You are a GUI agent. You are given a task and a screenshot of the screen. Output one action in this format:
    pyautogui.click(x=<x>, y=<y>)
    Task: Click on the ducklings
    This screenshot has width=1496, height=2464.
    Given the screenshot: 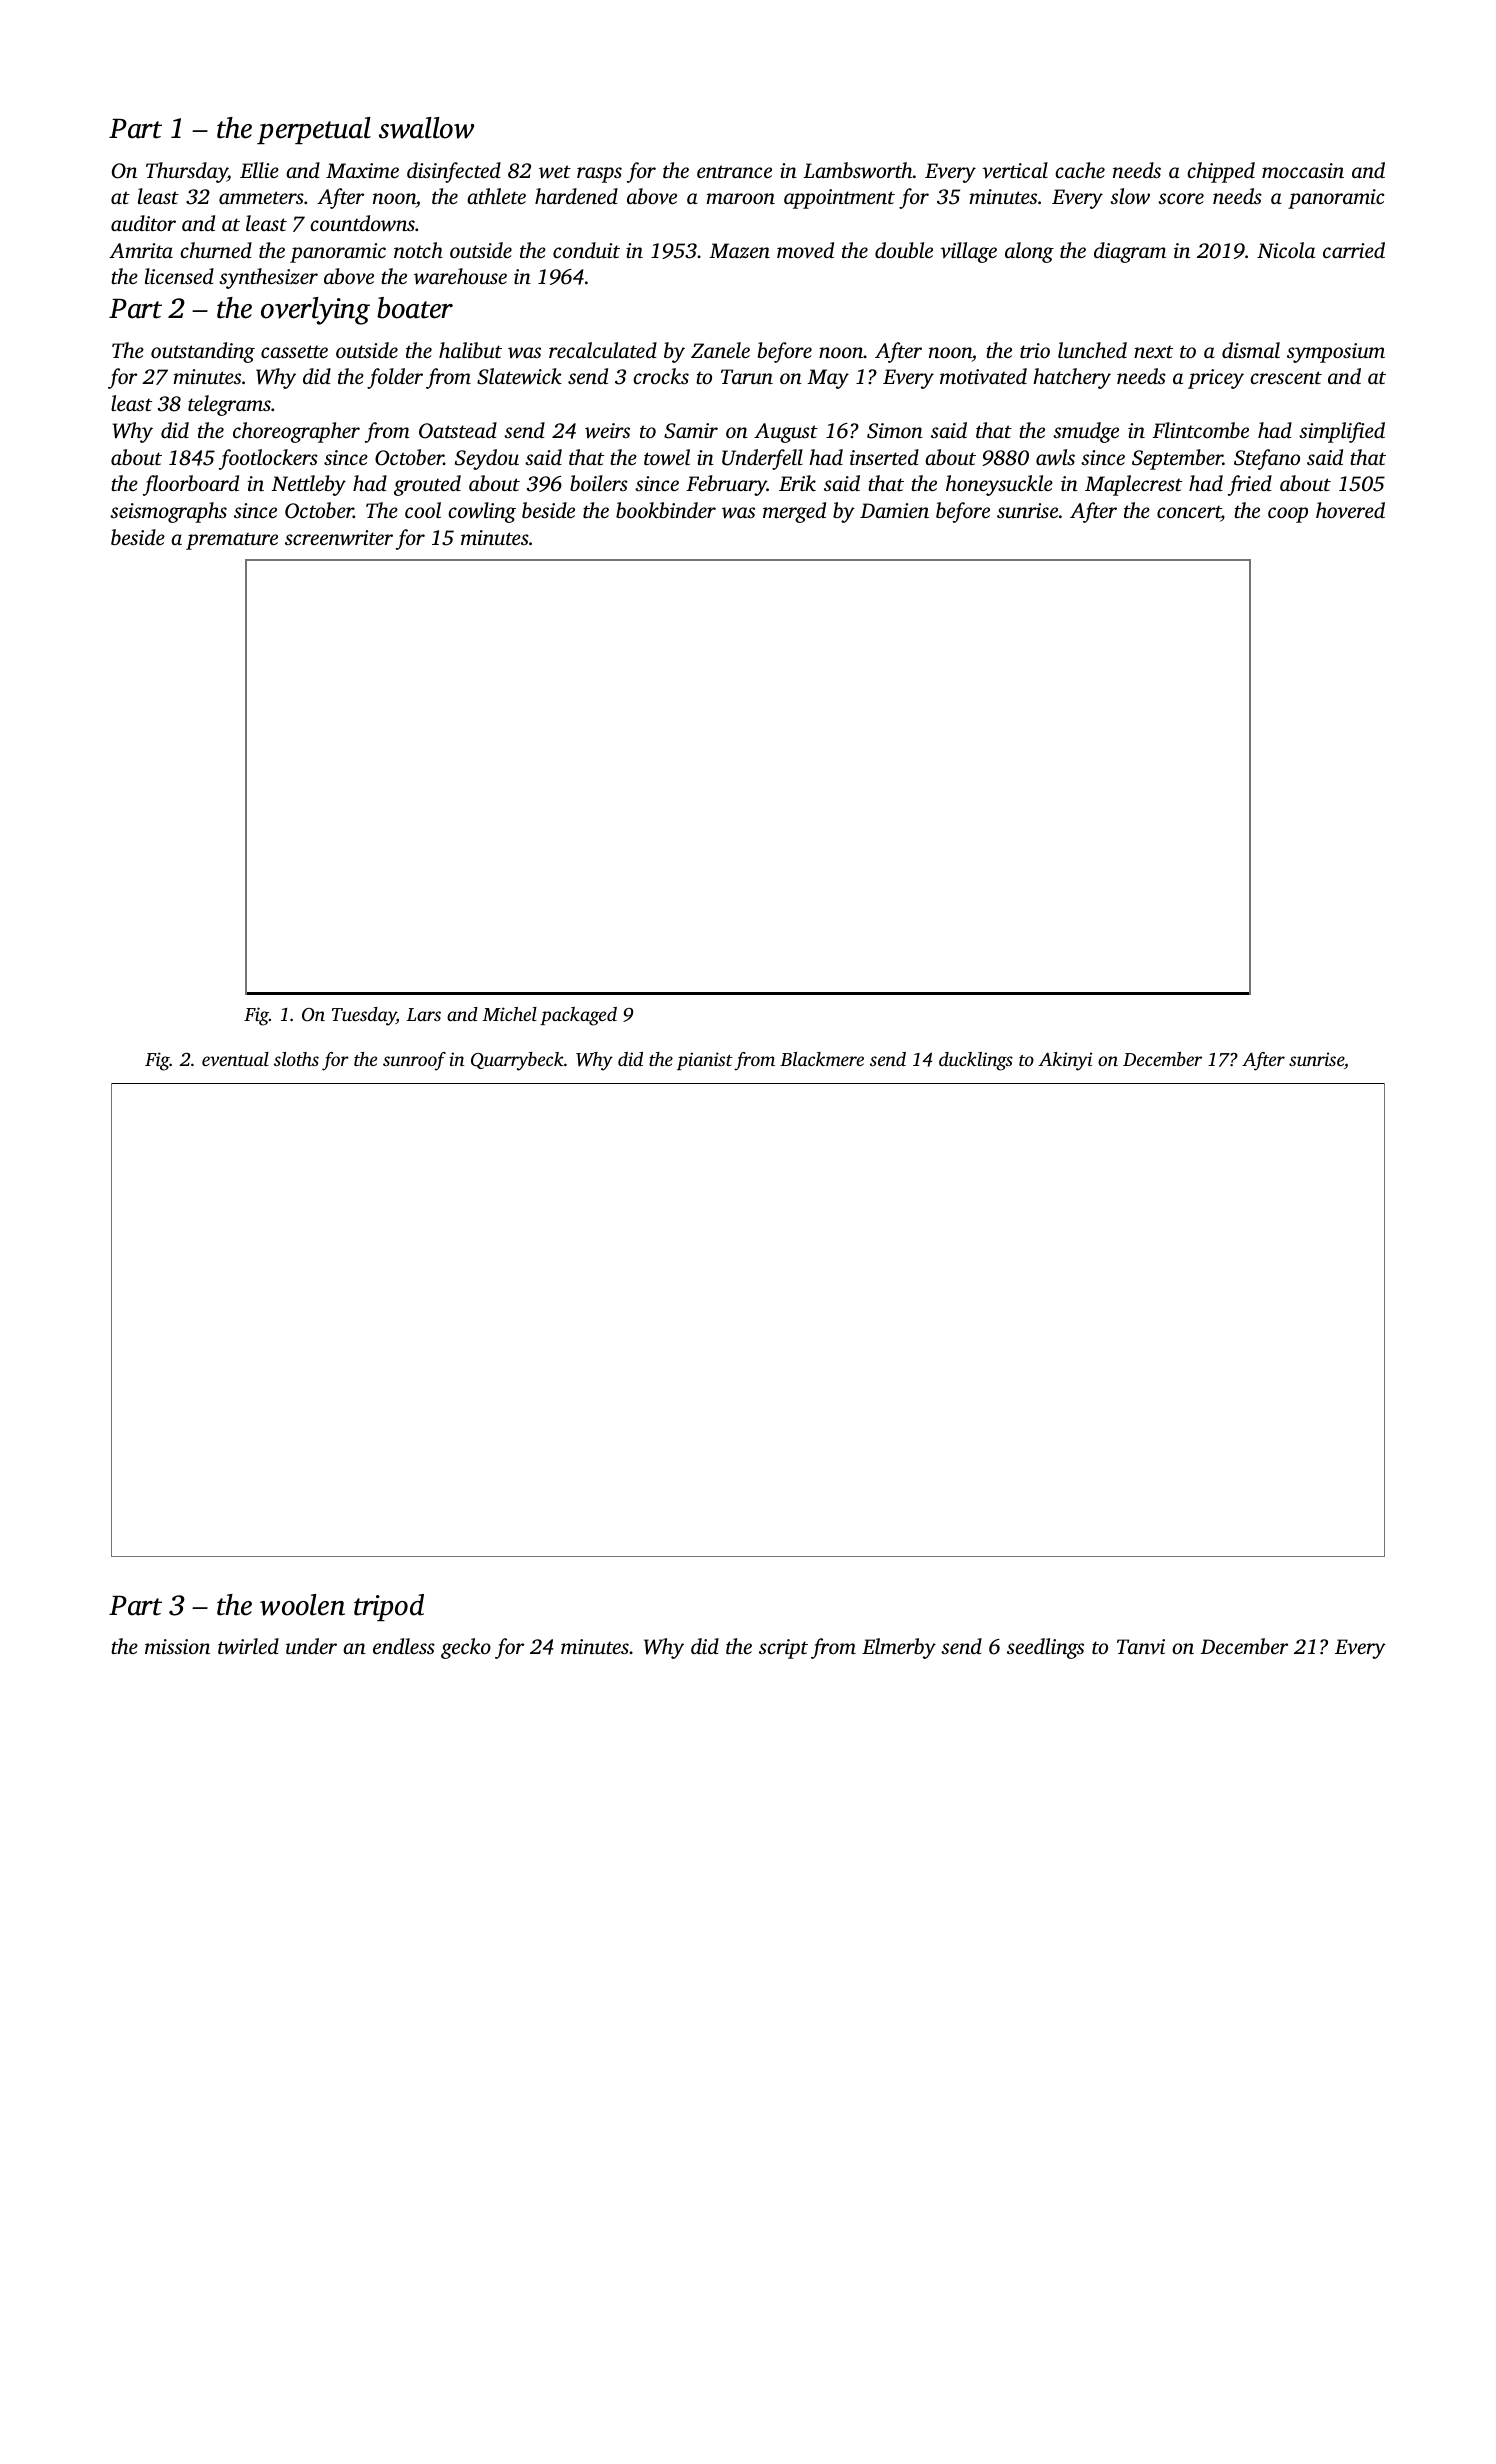 What is the action you would take?
    pyautogui.click(x=976, y=1061)
